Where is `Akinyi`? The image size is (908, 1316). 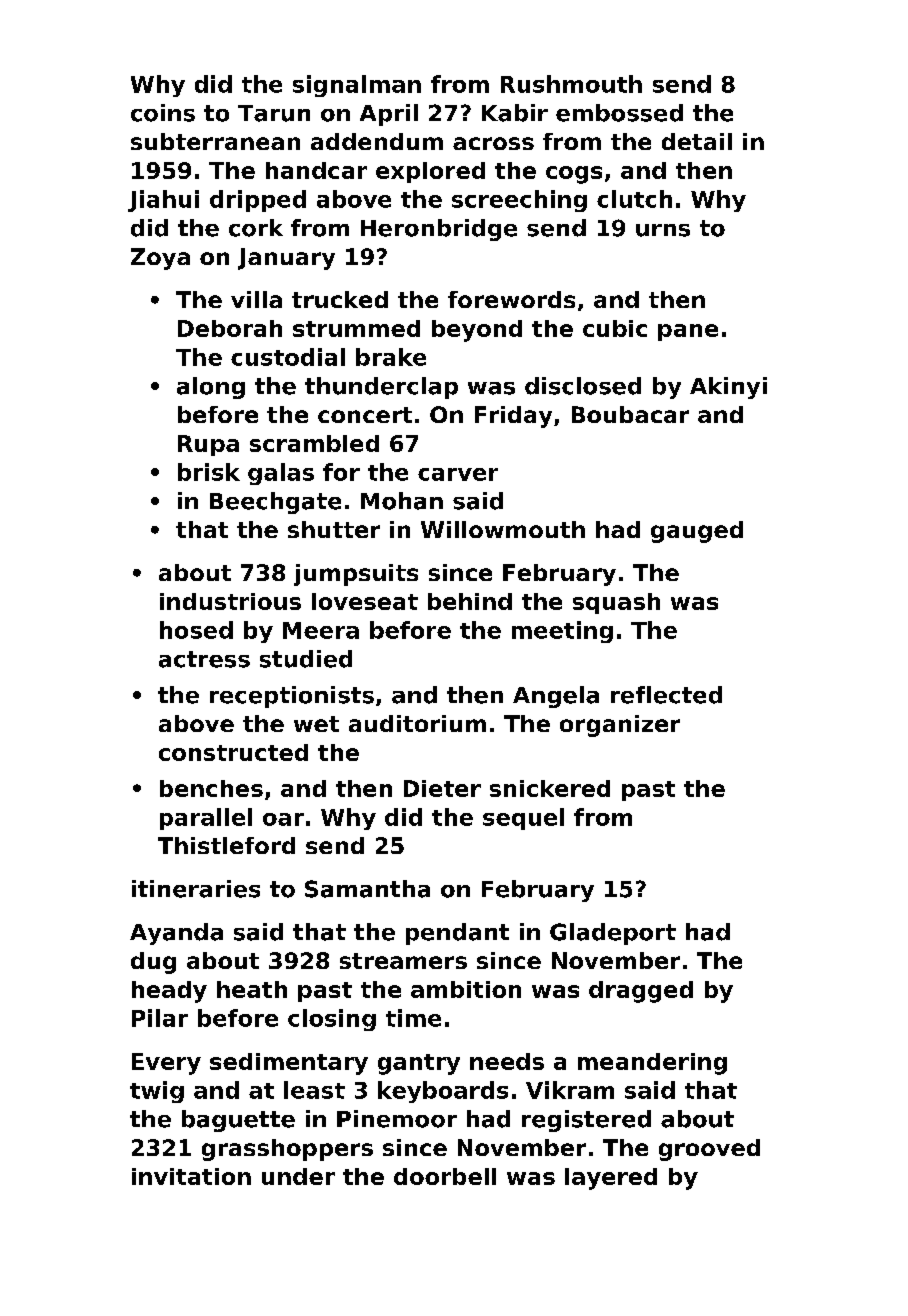
Akinyi is located at coordinates (728, 388).
